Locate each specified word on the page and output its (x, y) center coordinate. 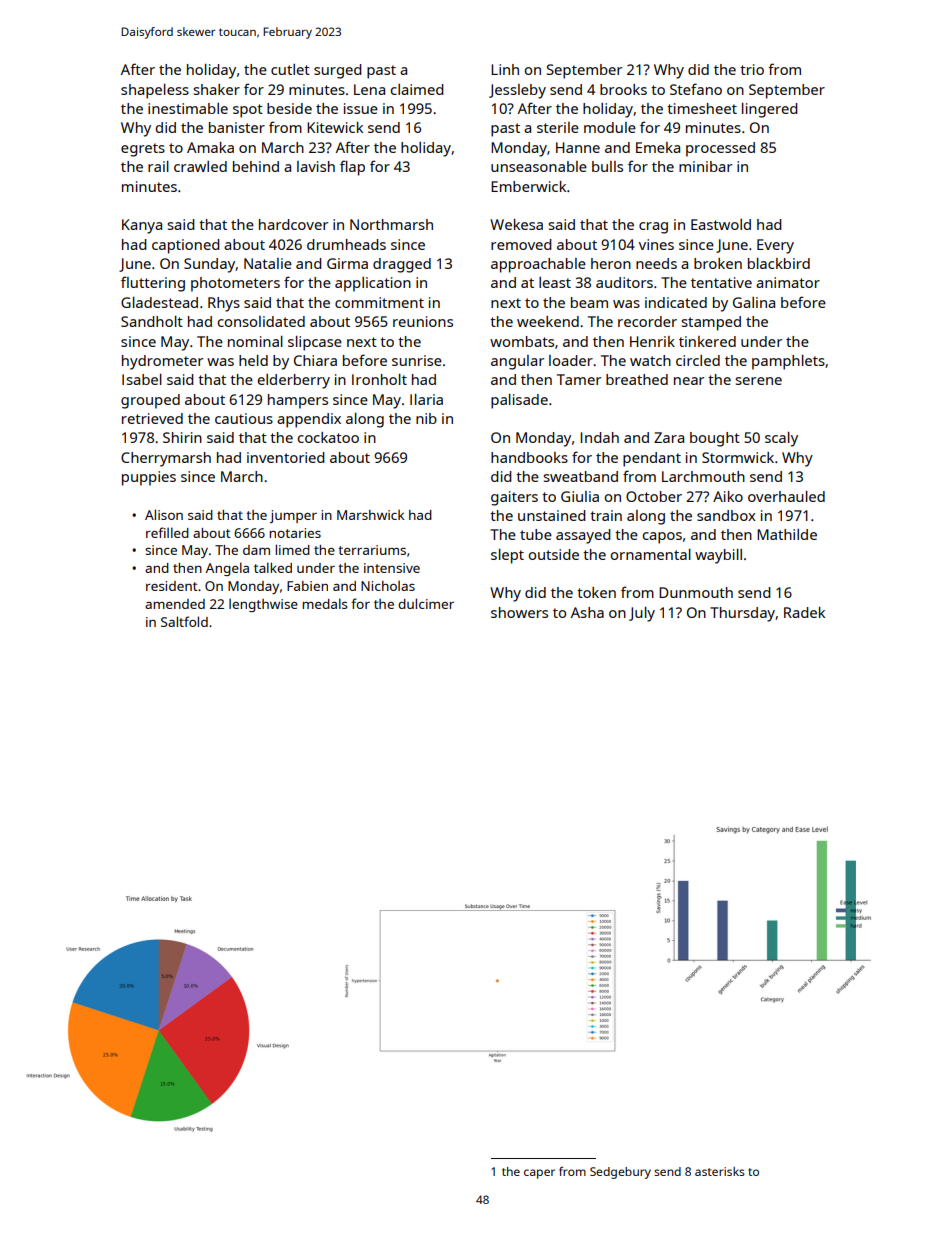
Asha (587, 612)
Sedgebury (620, 1173)
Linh (505, 69)
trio (752, 69)
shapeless (155, 91)
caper (539, 1174)
